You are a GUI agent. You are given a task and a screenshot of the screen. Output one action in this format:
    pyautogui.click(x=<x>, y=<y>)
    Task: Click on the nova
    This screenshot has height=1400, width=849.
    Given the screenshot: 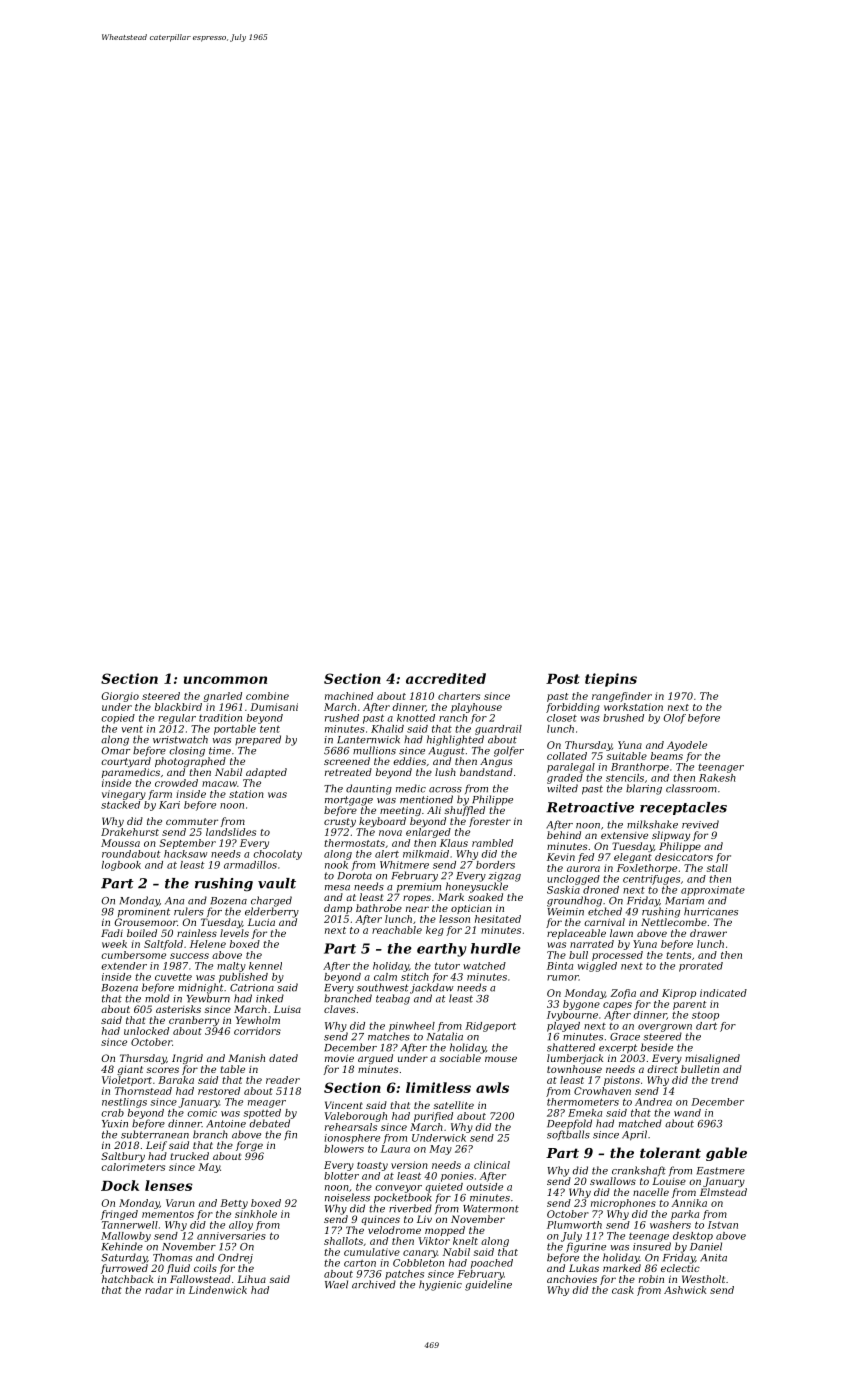 What is the action you would take?
    pyautogui.click(x=390, y=833)
